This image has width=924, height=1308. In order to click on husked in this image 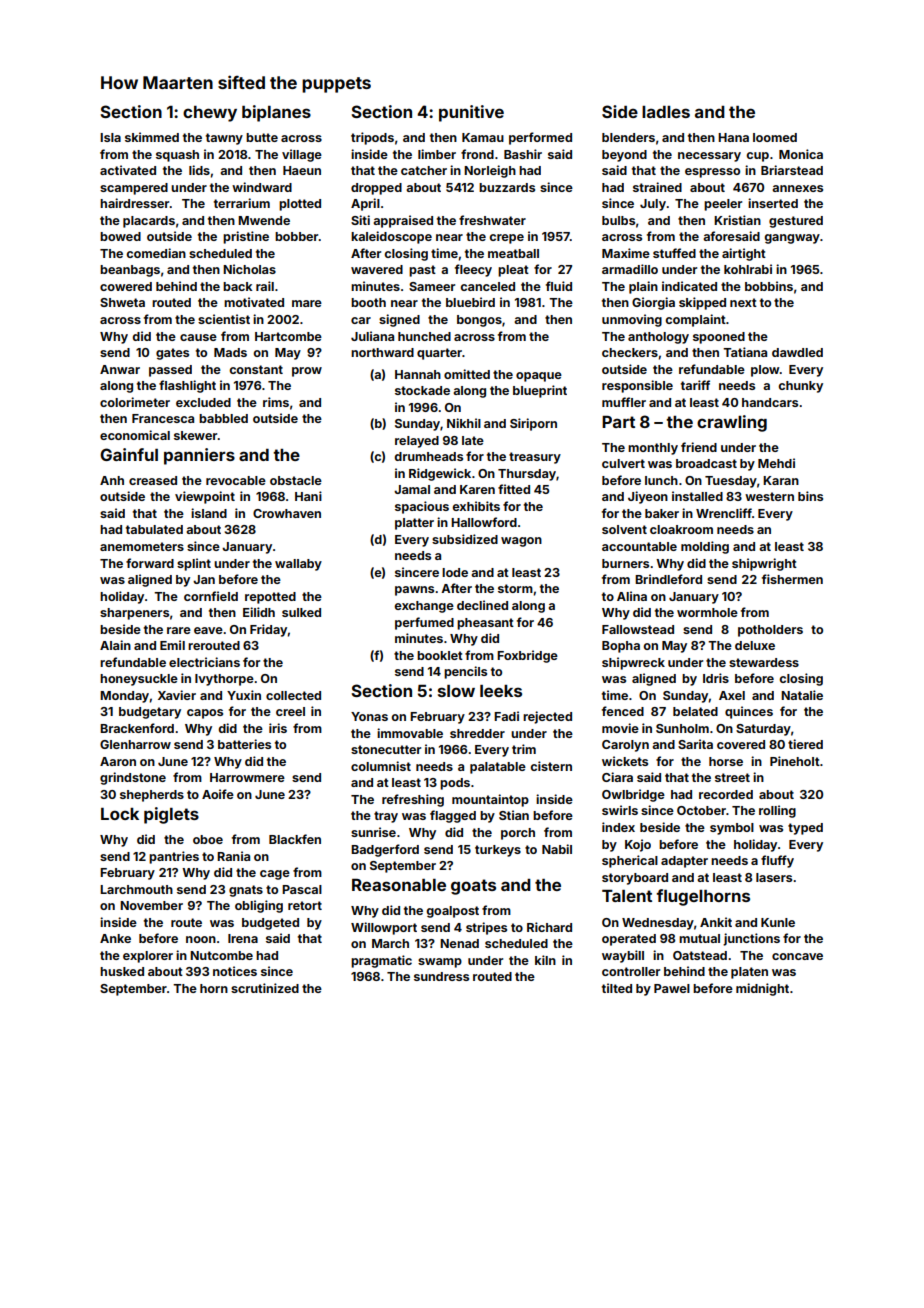, I will do `click(122, 971)`.
